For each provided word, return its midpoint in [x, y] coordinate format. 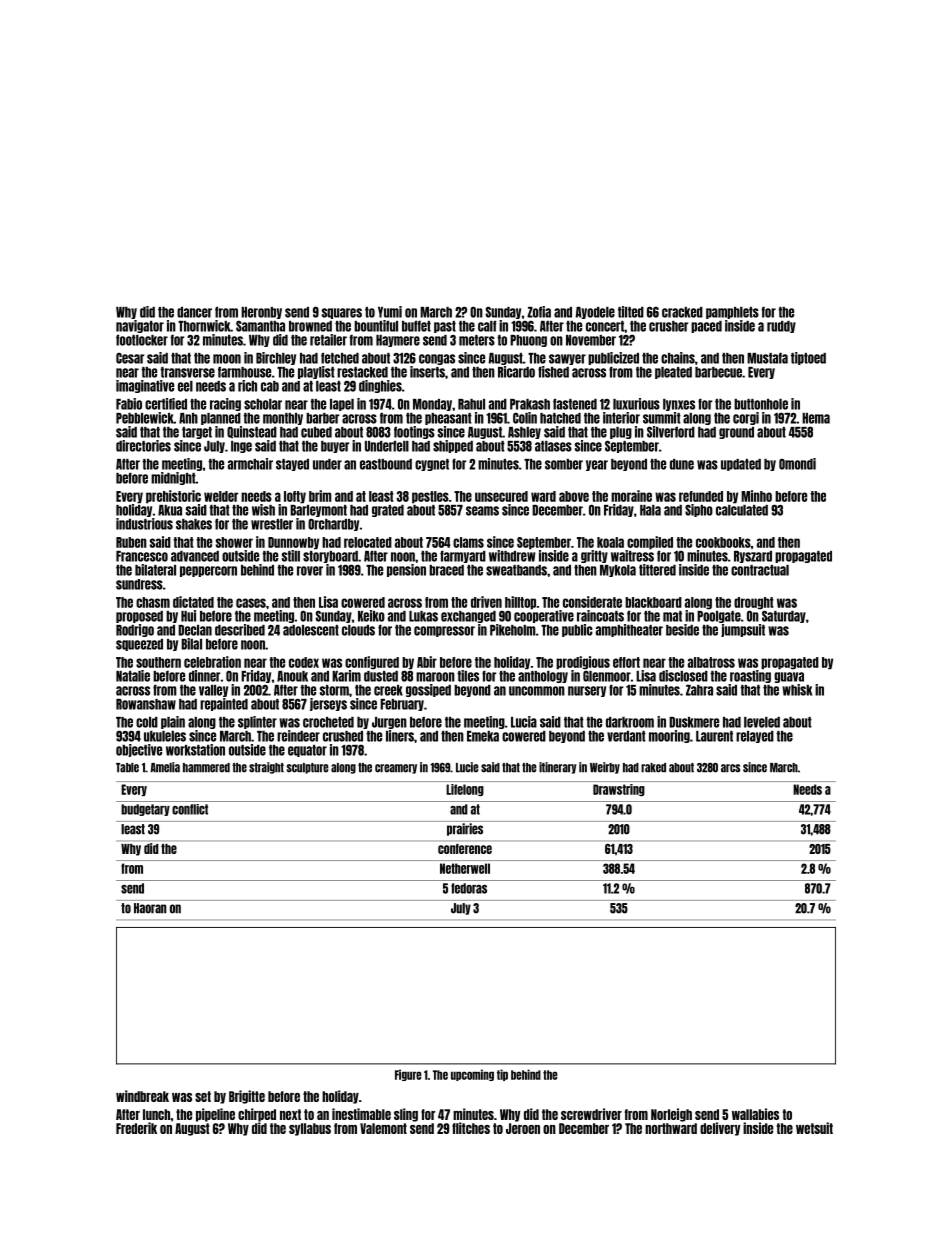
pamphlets [732, 313]
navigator [140, 326]
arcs [730, 768]
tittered [657, 570]
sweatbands [516, 570]
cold [147, 722]
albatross [711, 662]
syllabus [310, 1129]
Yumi [390, 312]
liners [400, 736]
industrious [144, 524]
